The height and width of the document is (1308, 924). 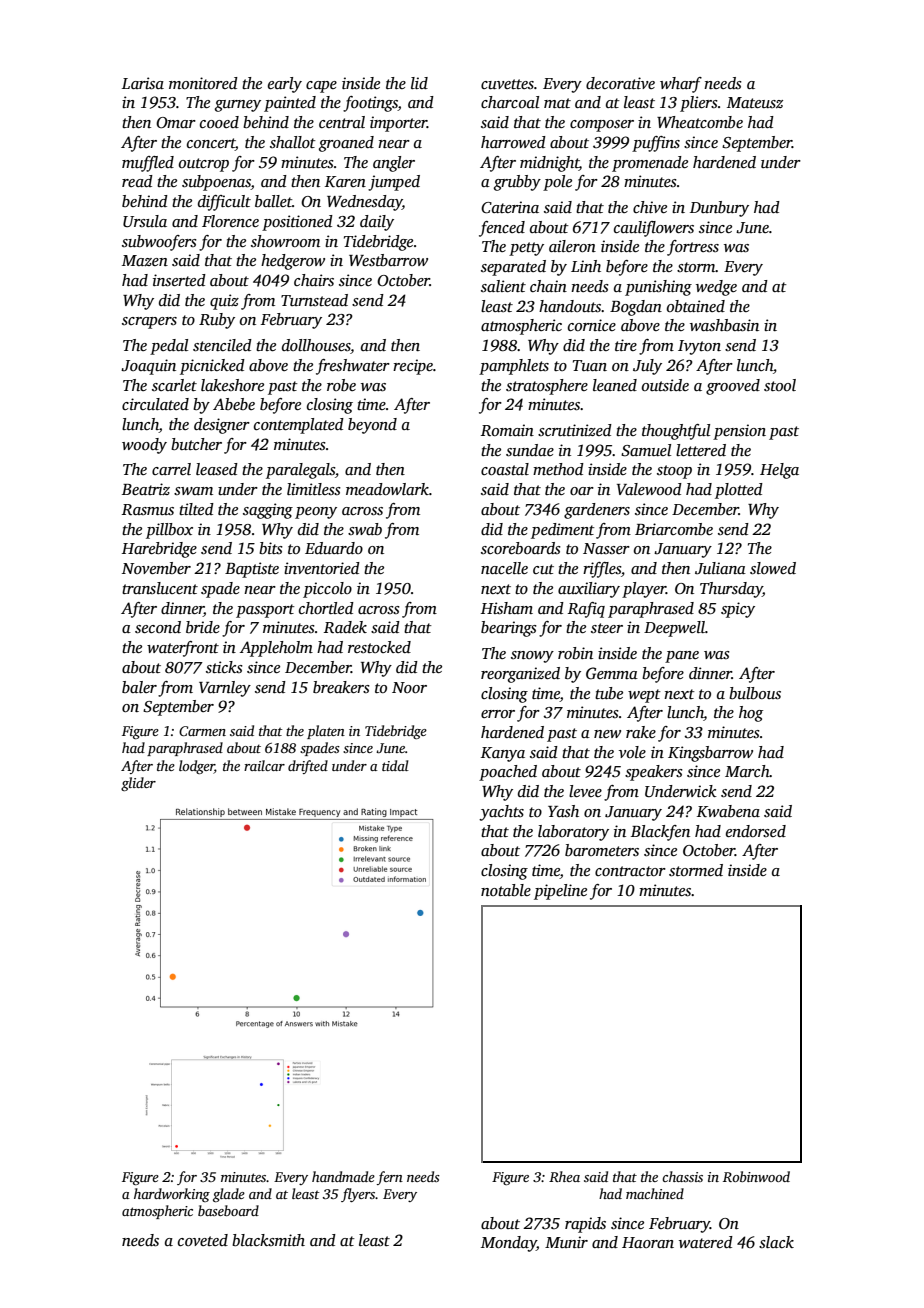 I want to click on read, so click(x=137, y=181).
